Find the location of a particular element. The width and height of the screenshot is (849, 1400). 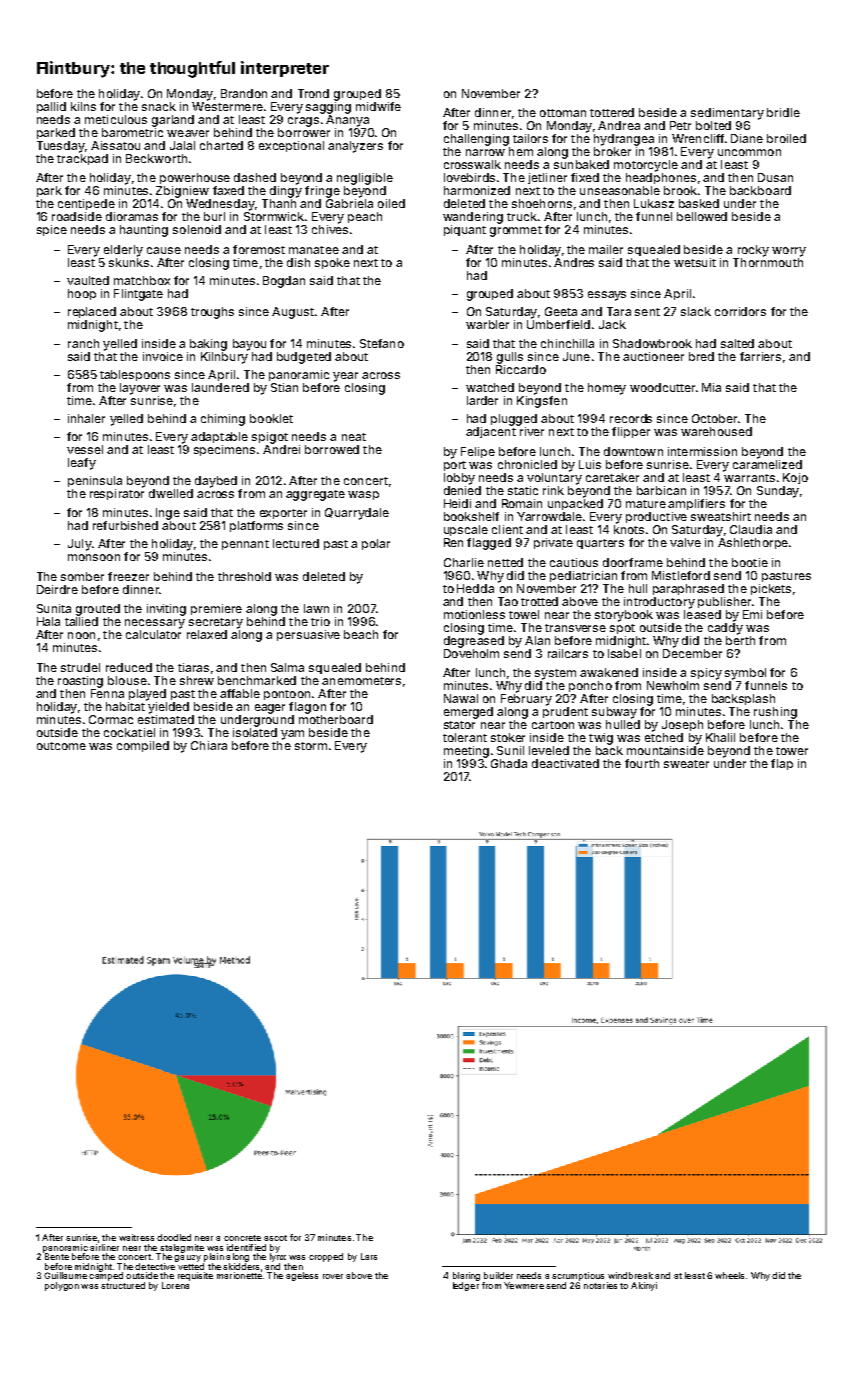

subway is located at coordinates (614, 713).
